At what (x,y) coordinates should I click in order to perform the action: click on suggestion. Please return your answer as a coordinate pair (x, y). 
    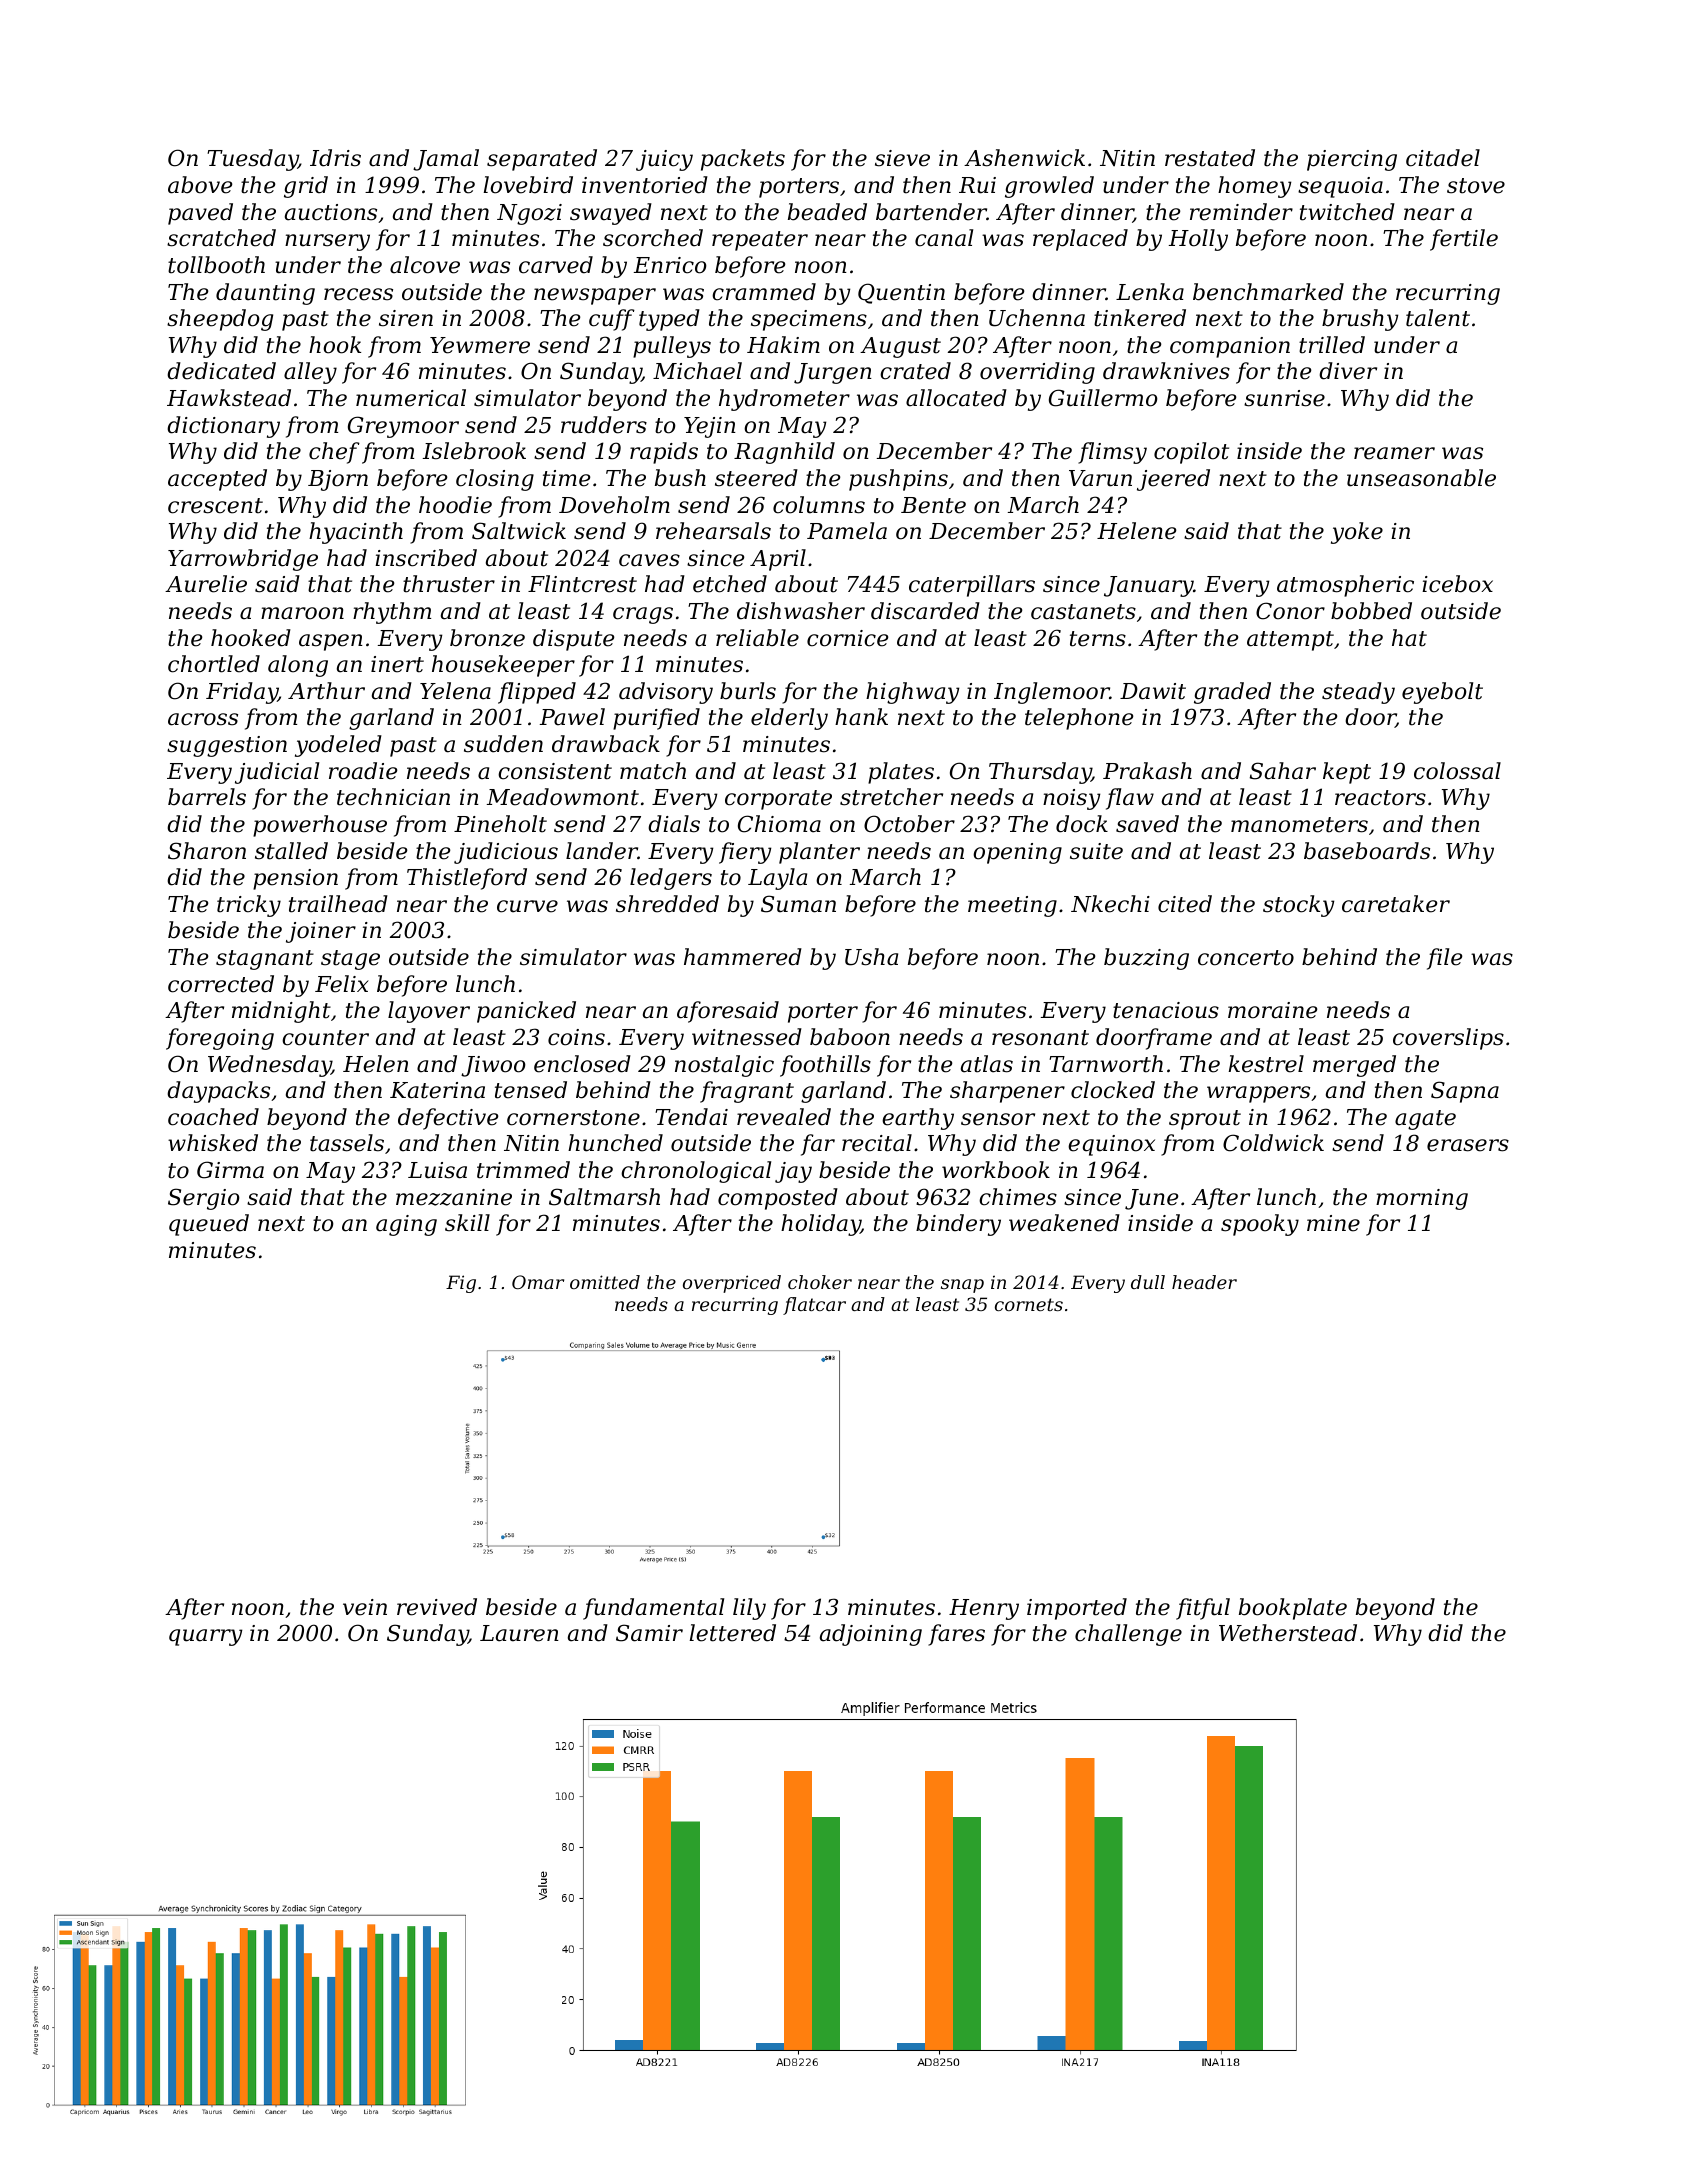
    Looking at the image, I should click on (227, 746).
